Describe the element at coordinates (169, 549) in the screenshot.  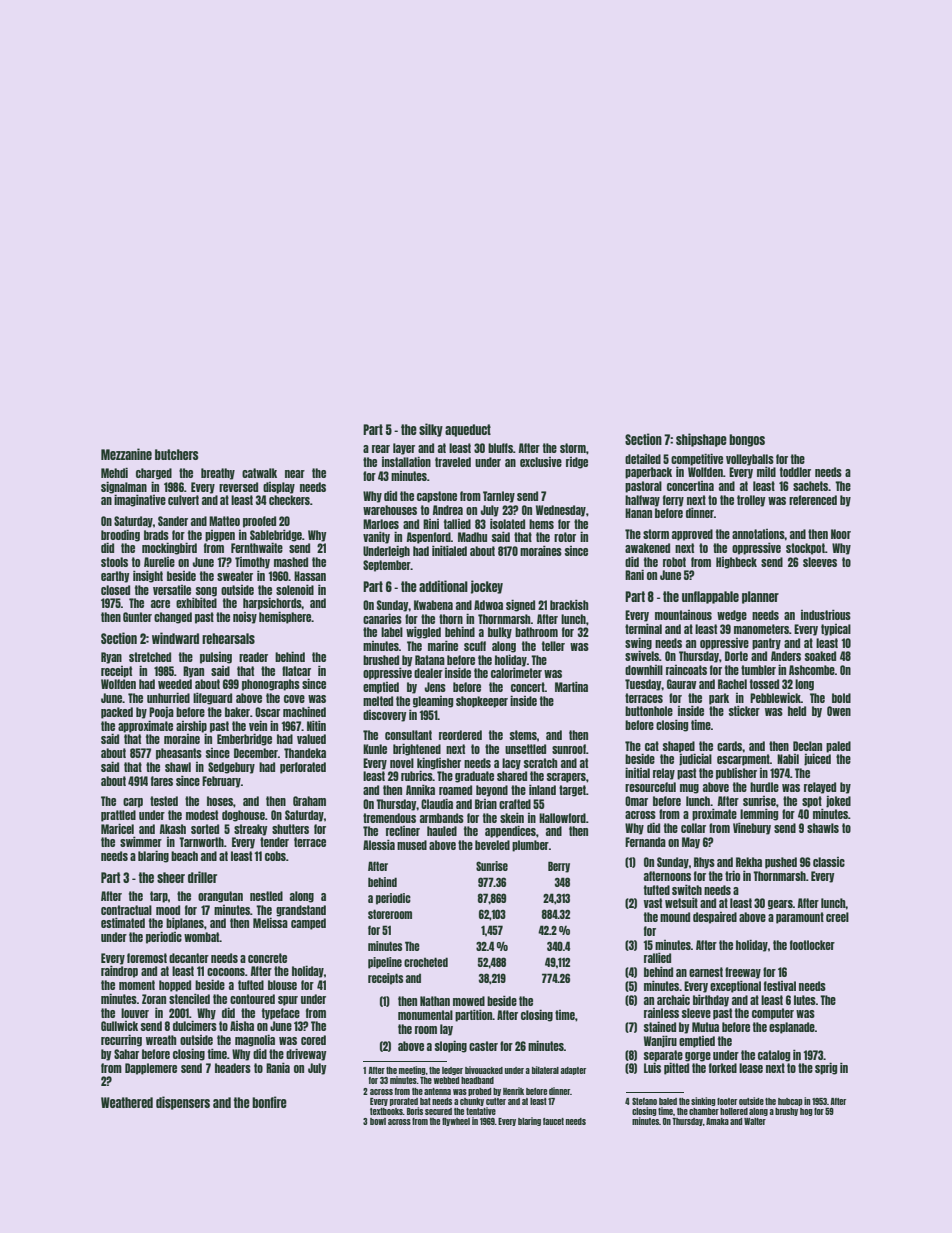
I see `mockingbird` at that location.
